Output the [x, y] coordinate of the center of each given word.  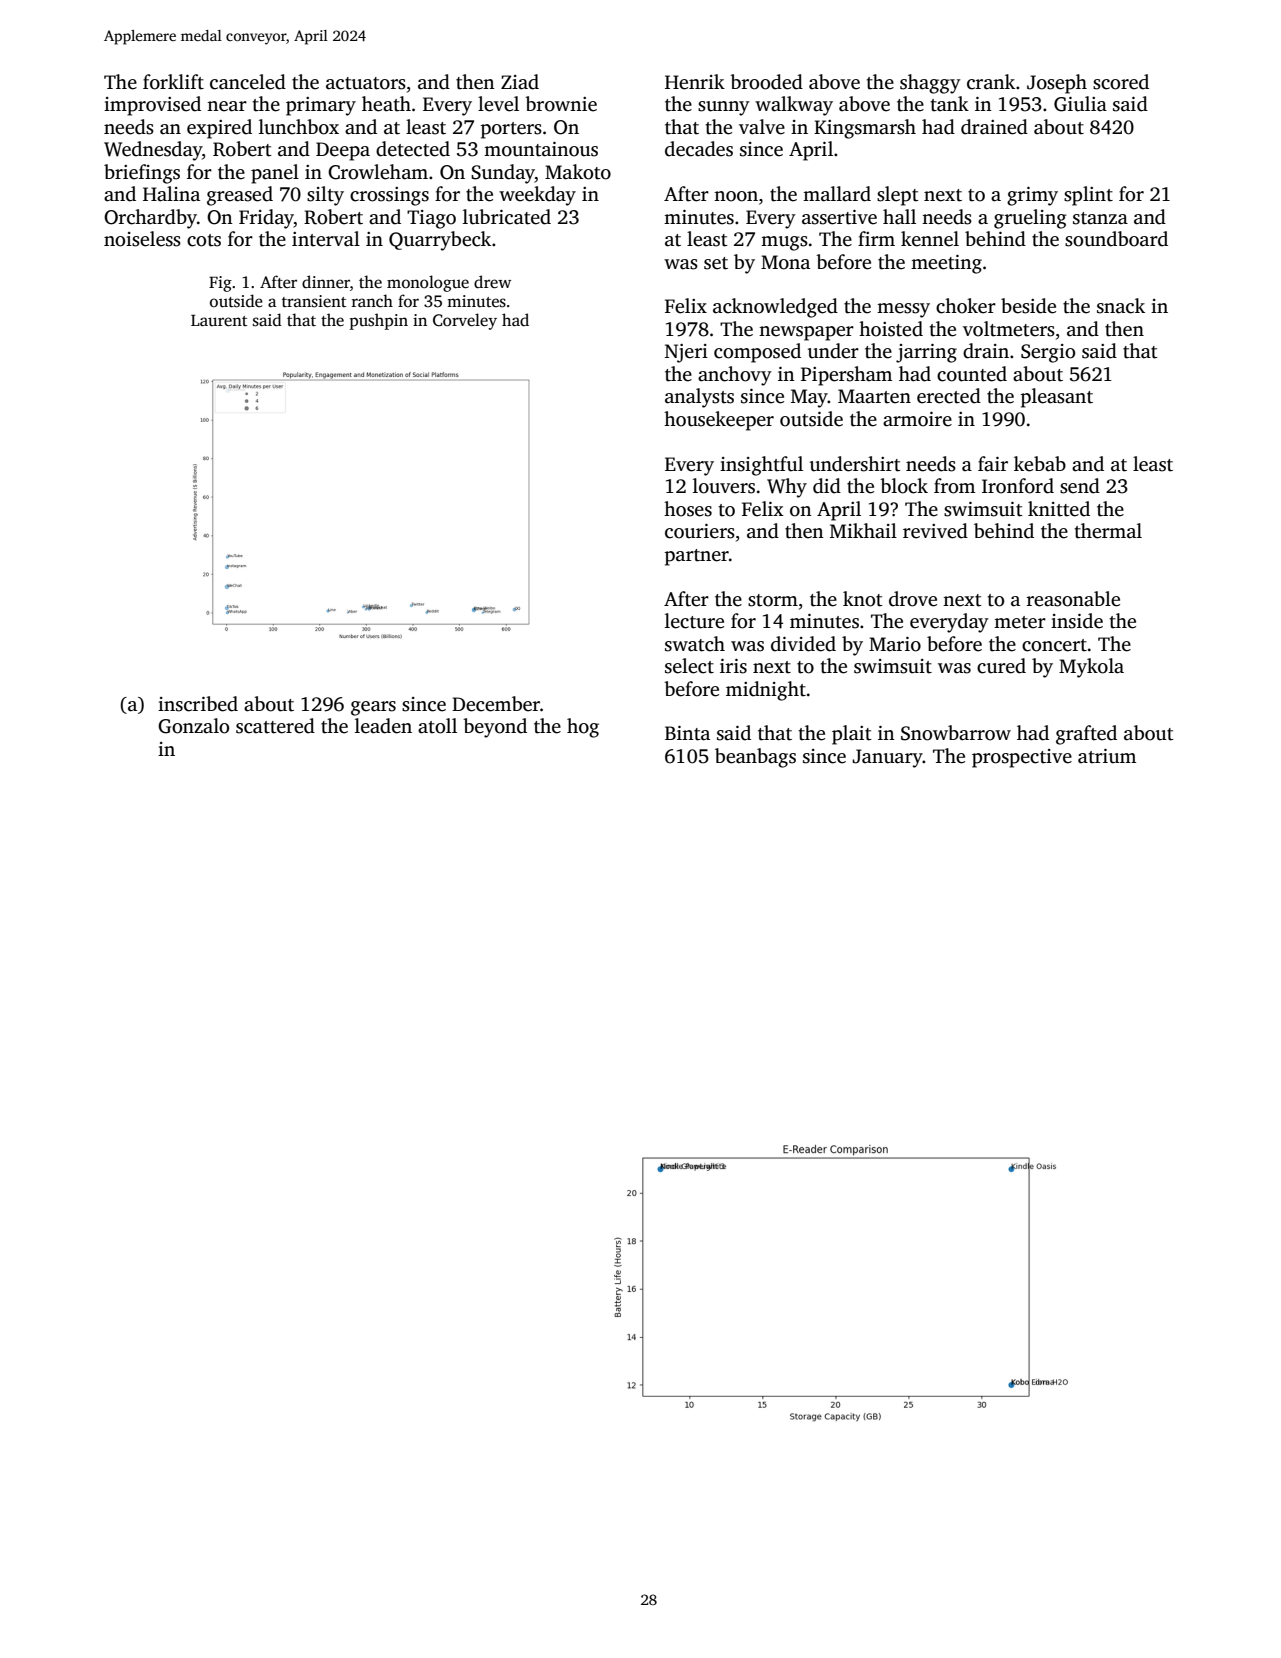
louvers [724, 486]
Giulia [1080, 104]
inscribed [198, 704]
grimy [1032, 196]
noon [736, 196]
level [498, 104]
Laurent [219, 320]
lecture [694, 621]
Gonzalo [193, 726]
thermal [1108, 531]
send [1080, 486]
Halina [171, 194]
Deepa [343, 151]
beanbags [755, 758]
